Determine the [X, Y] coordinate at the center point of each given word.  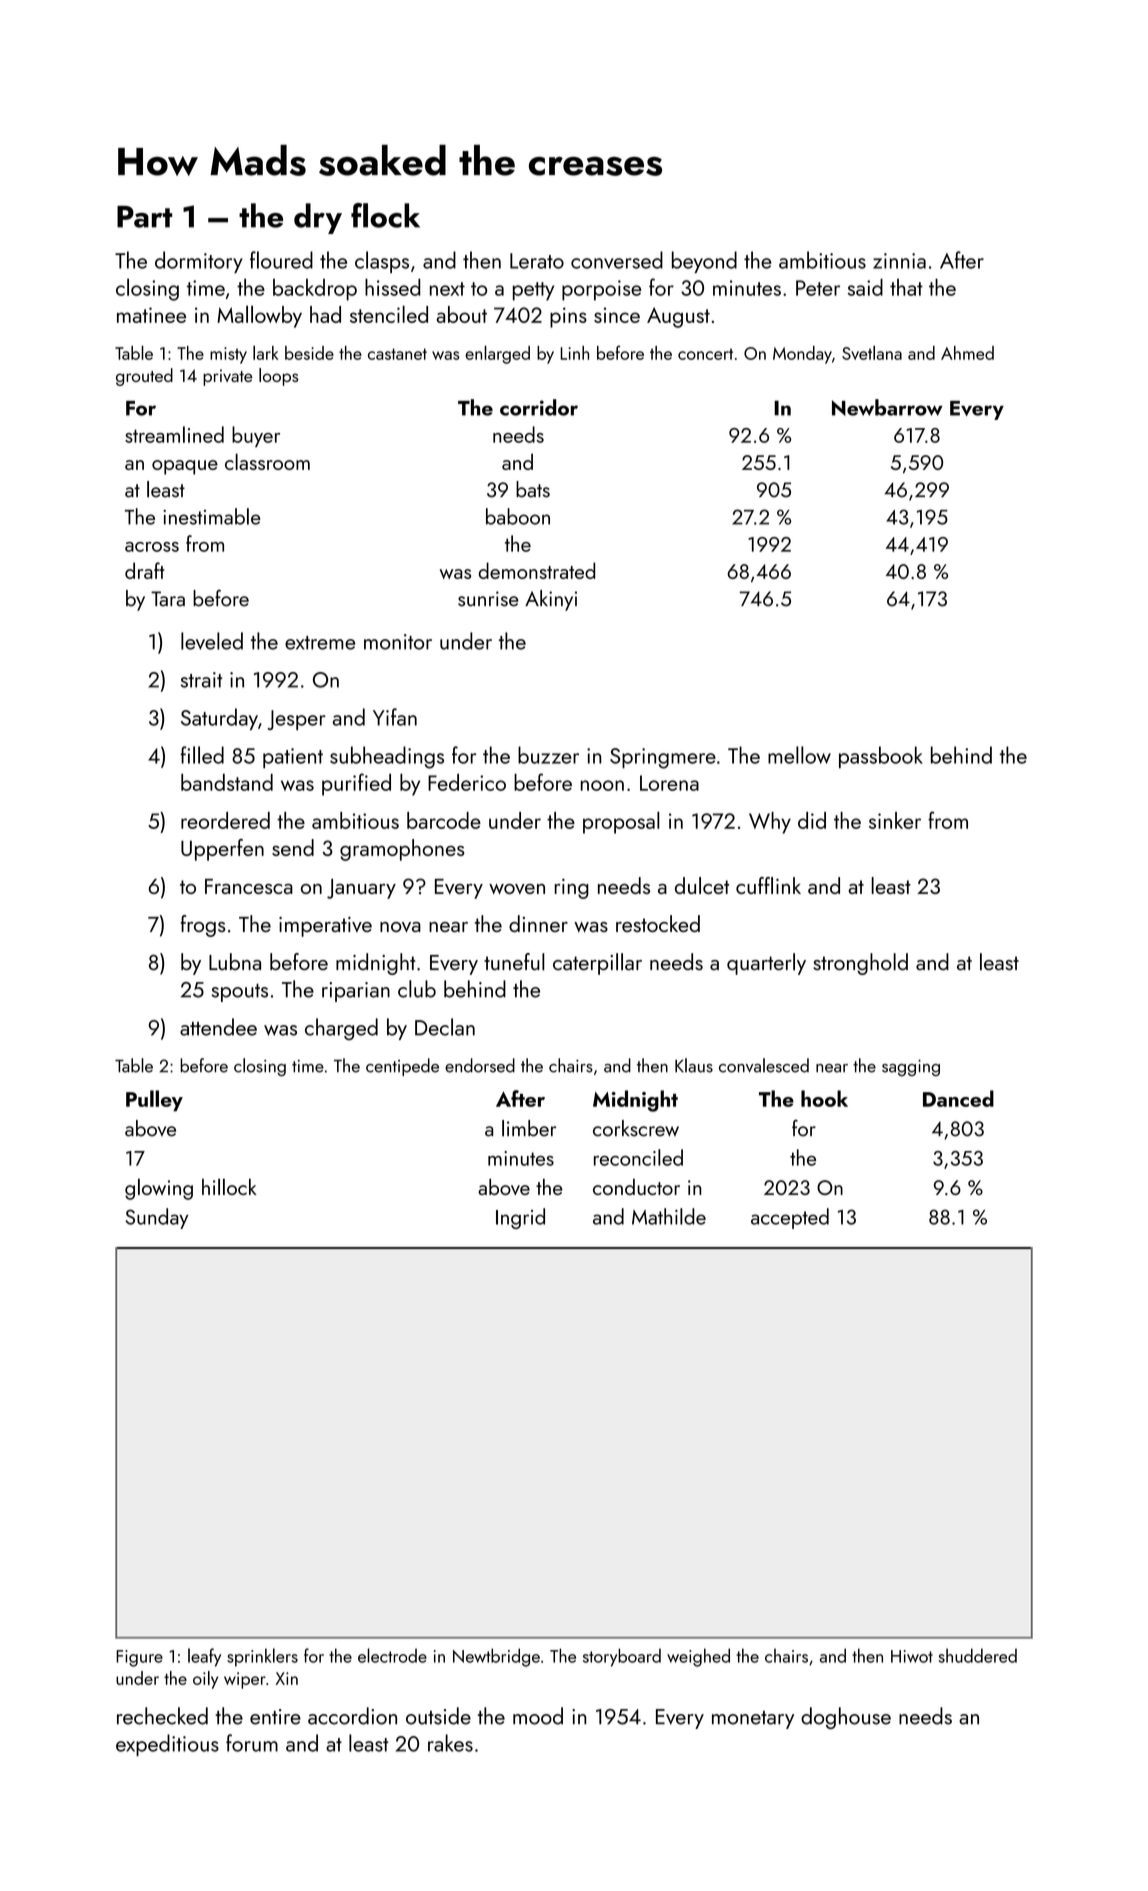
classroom [267, 461]
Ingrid [520, 1218]
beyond [704, 262]
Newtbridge [496, 1657]
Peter [818, 288]
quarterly [766, 964]
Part [144, 216]
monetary [753, 1720]
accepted [790, 1218]
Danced [958, 1098]
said [865, 287]
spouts [239, 993]
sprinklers [262, 1657]
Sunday [156, 1218]
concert [705, 354]
